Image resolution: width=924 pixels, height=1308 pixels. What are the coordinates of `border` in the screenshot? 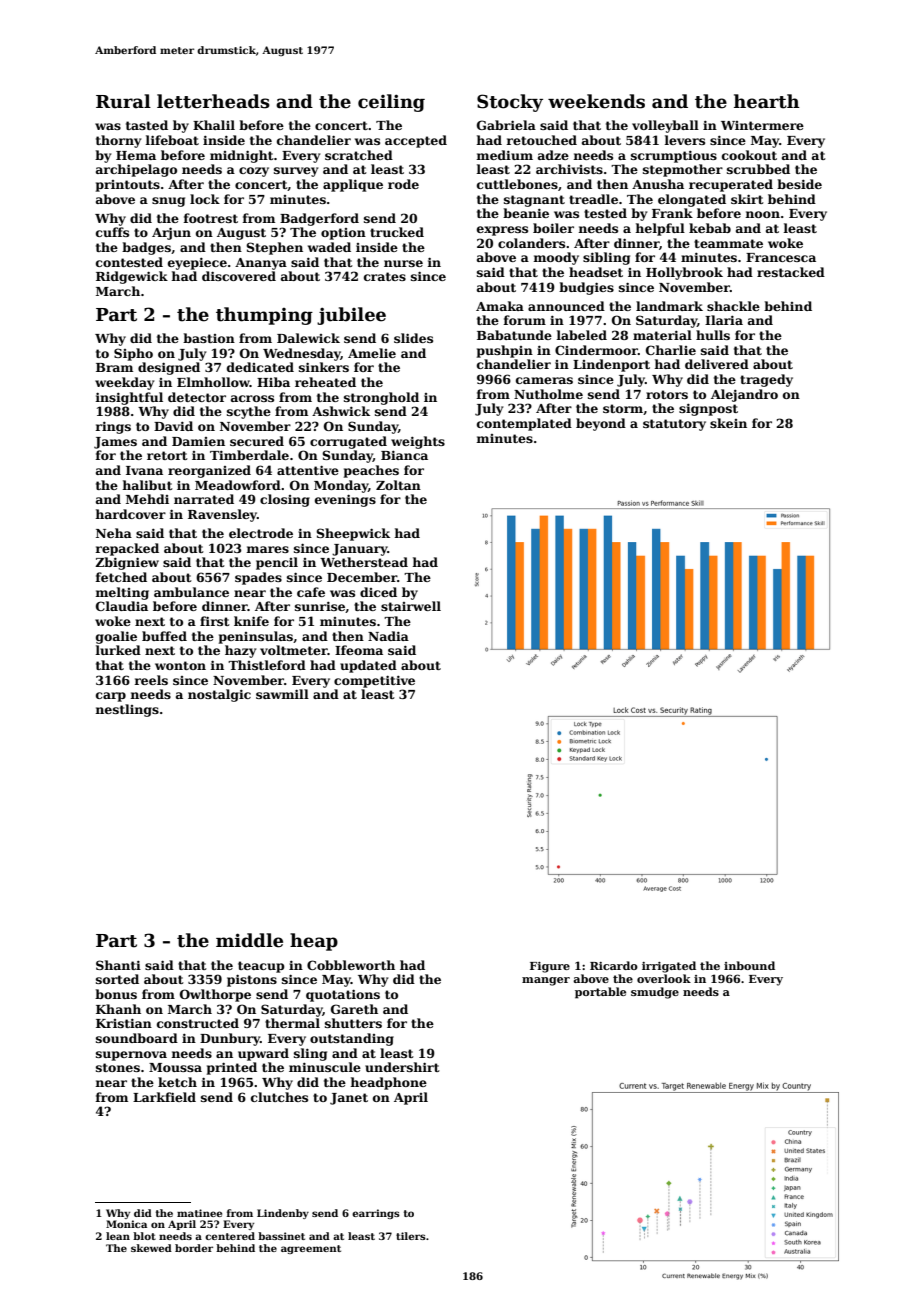 It's located at (194, 1248).
